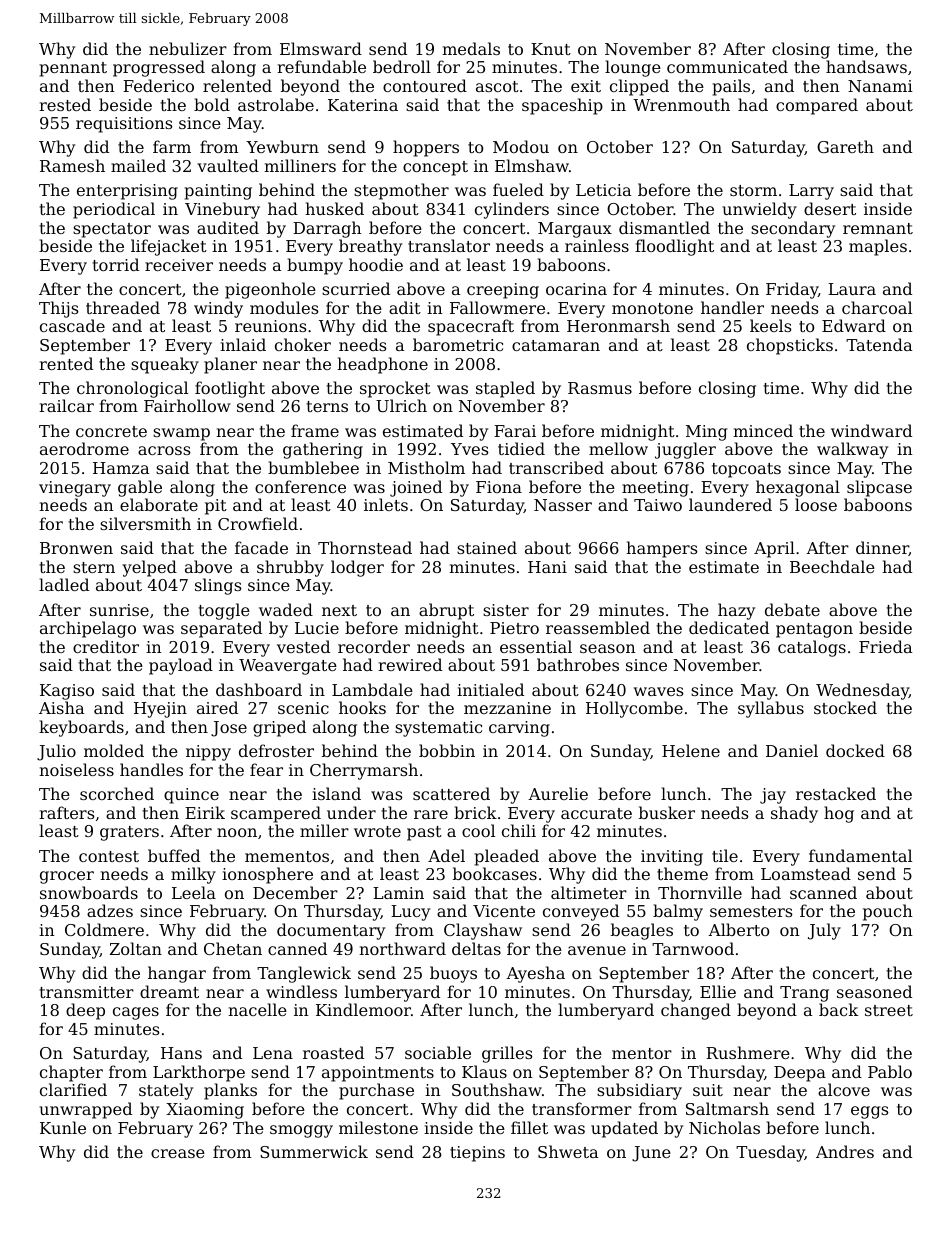  What do you see at coordinates (770, 1153) in the document?
I see `Tuesday` at bounding box center [770, 1153].
